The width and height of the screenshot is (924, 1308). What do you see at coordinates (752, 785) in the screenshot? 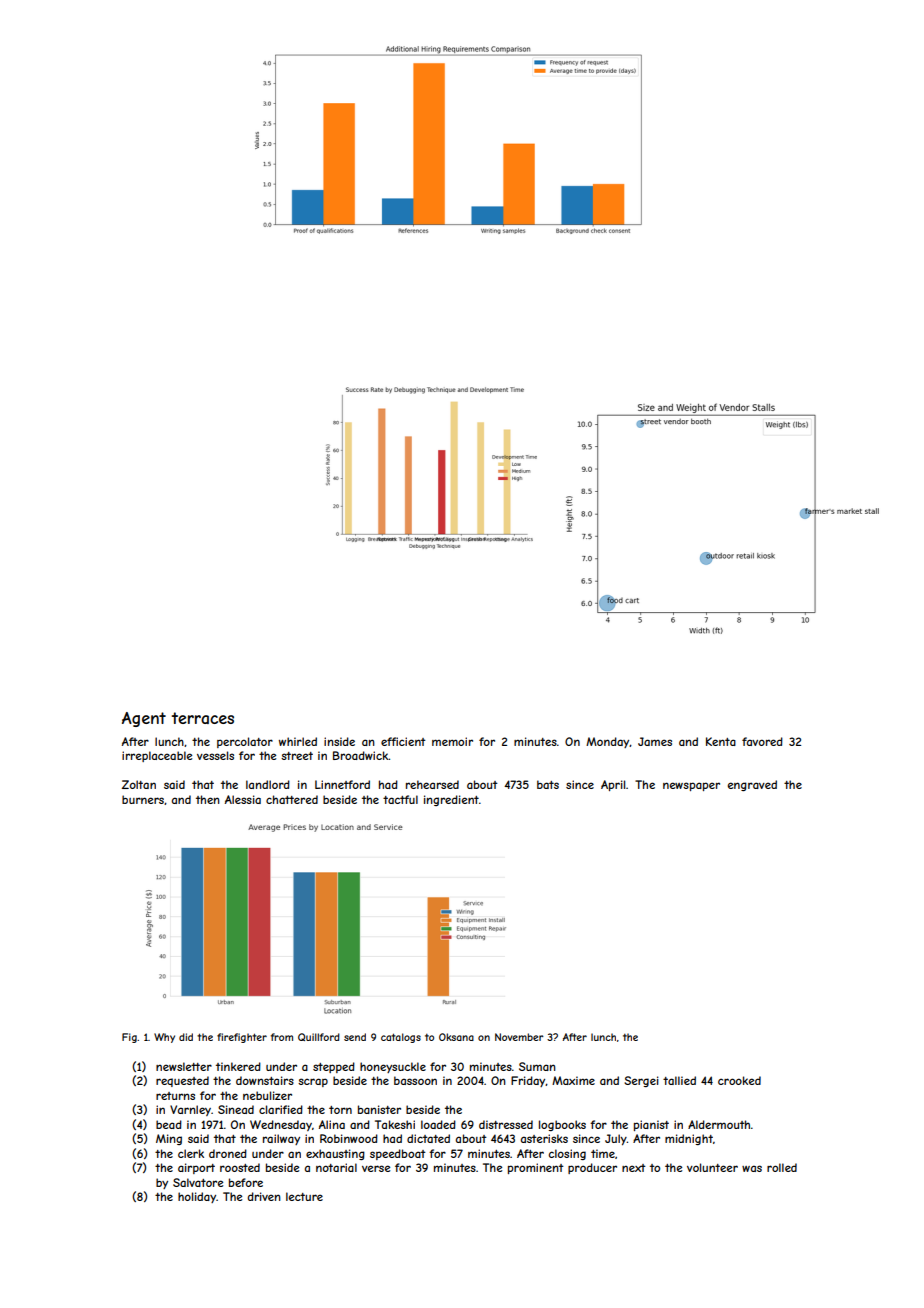
I see `engraved` at bounding box center [752, 785].
